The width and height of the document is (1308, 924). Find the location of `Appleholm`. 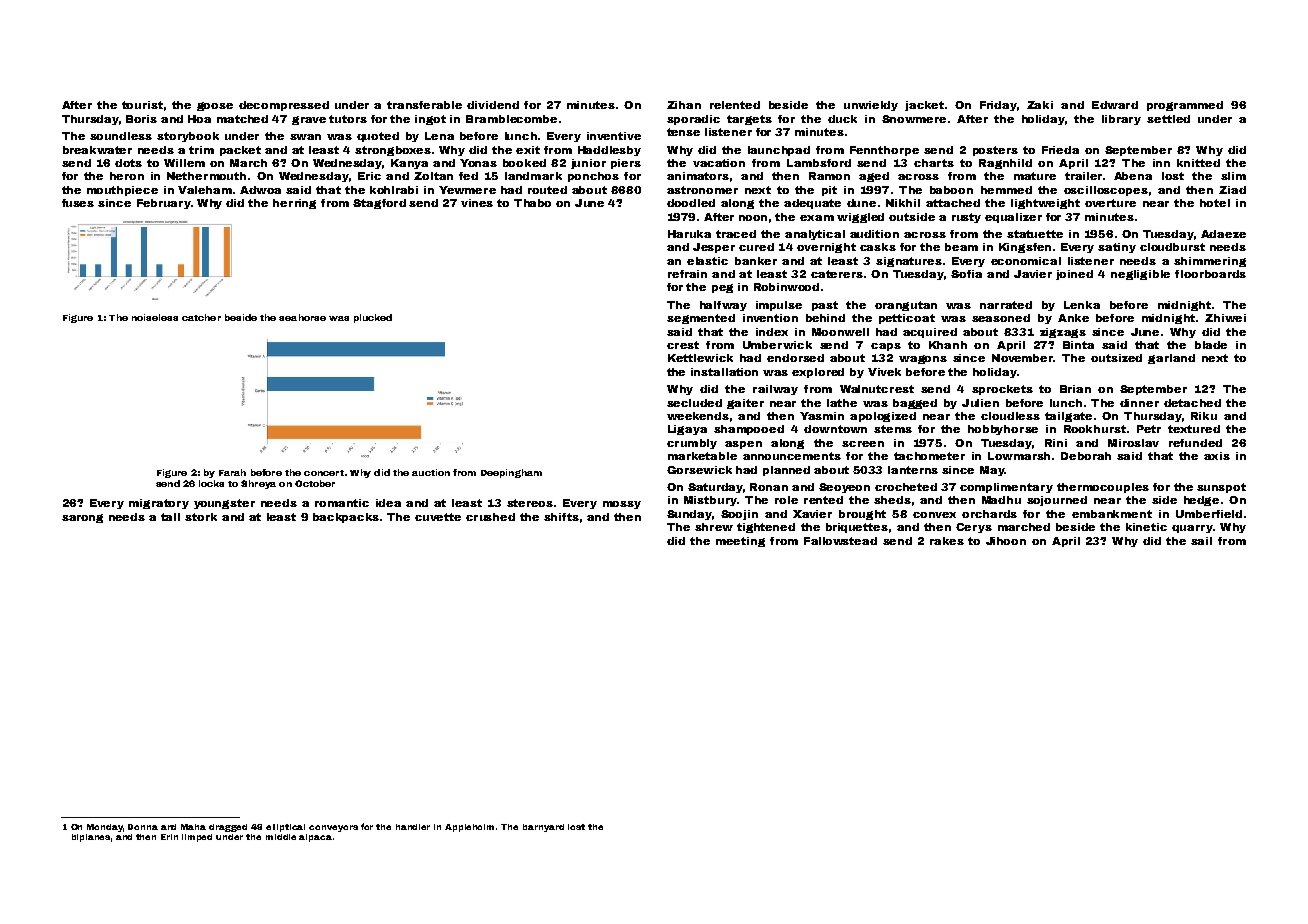

Appleholm is located at coordinates (469, 828).
